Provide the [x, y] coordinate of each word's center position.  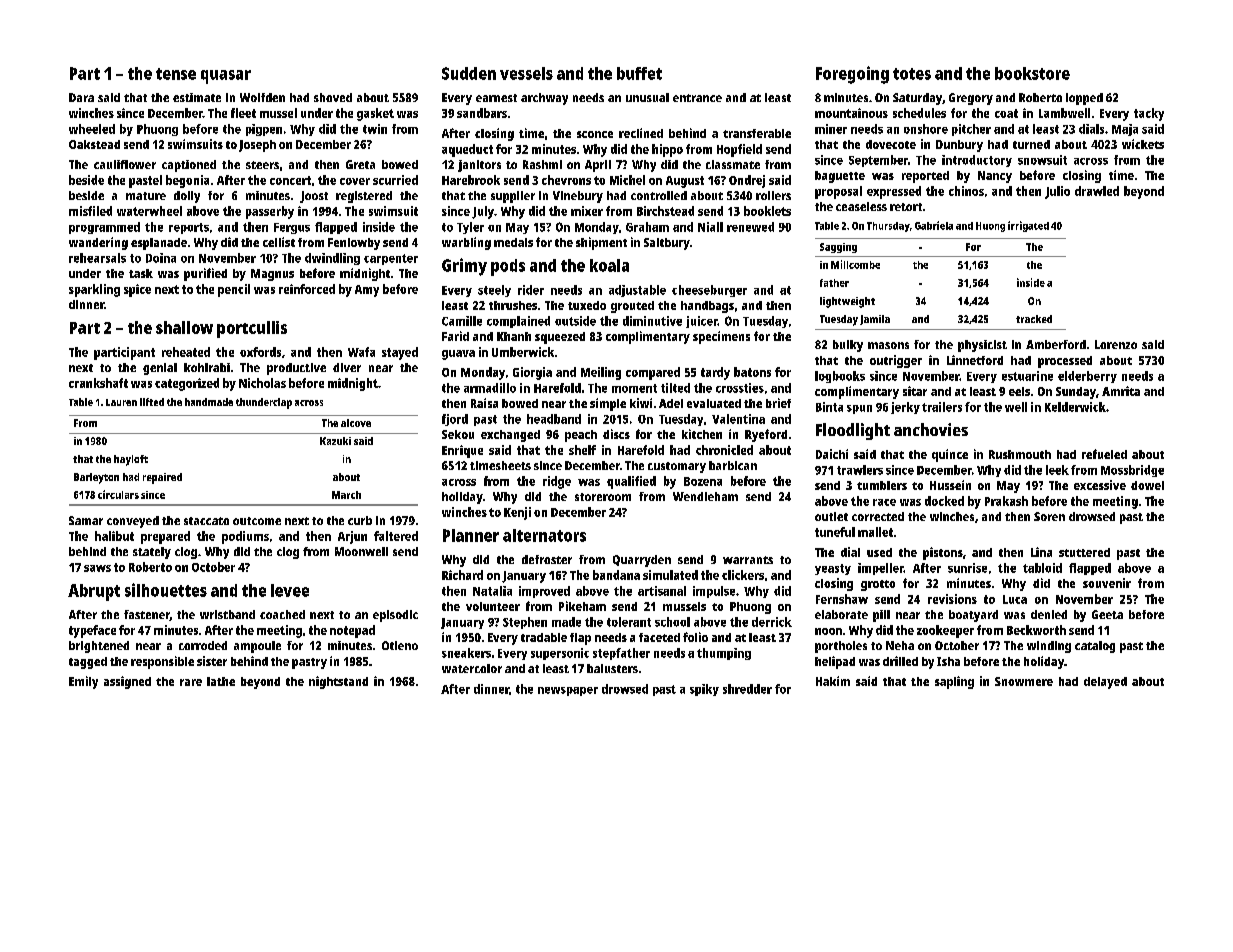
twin [375, 129]
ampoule [257, 647]
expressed [894, 192]
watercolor [472, 668]
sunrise [967, 568]
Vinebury [578, 197]
